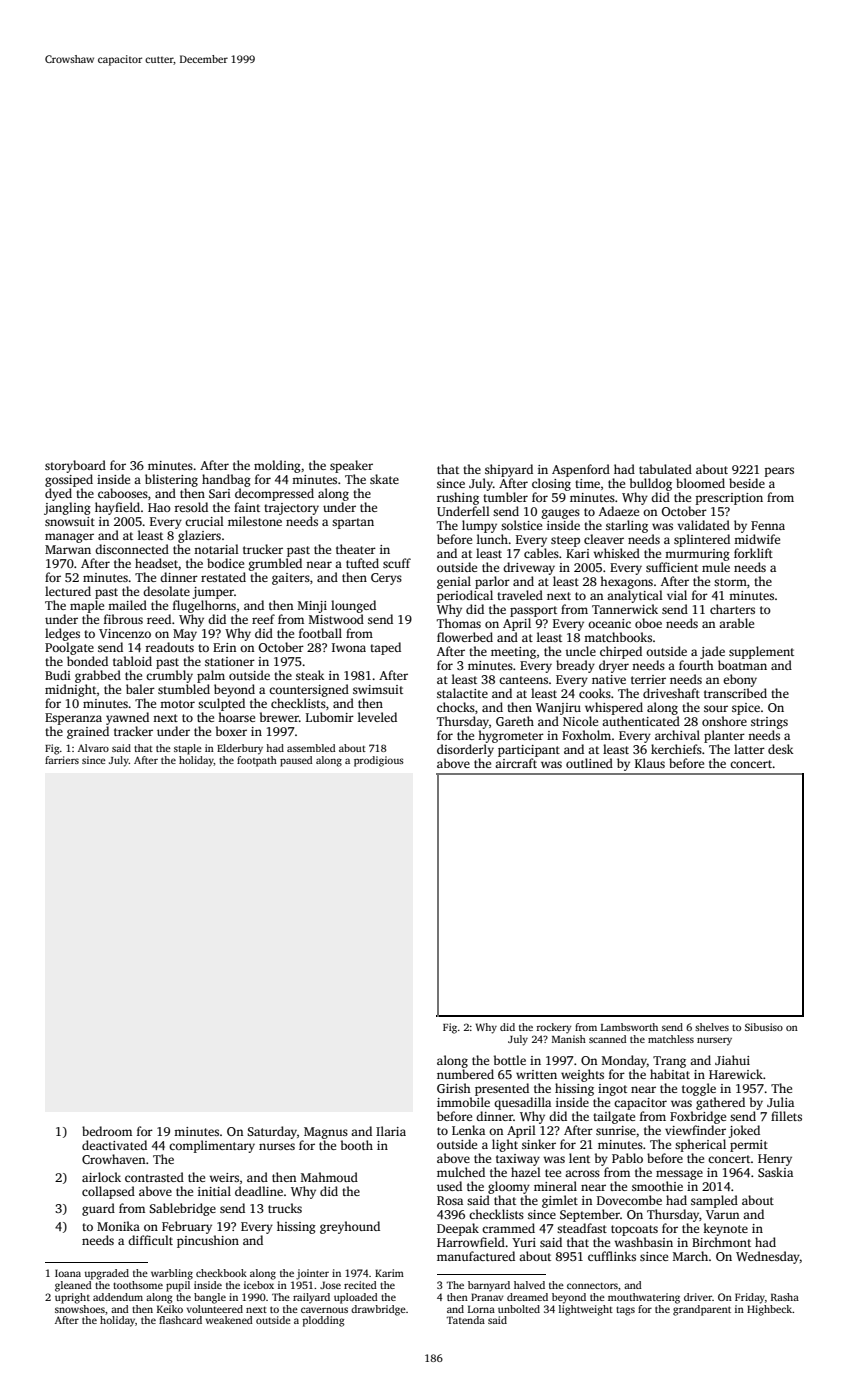  Describe the element at coordinates (379, 761) in the document. I see `prodigious` at that location.
